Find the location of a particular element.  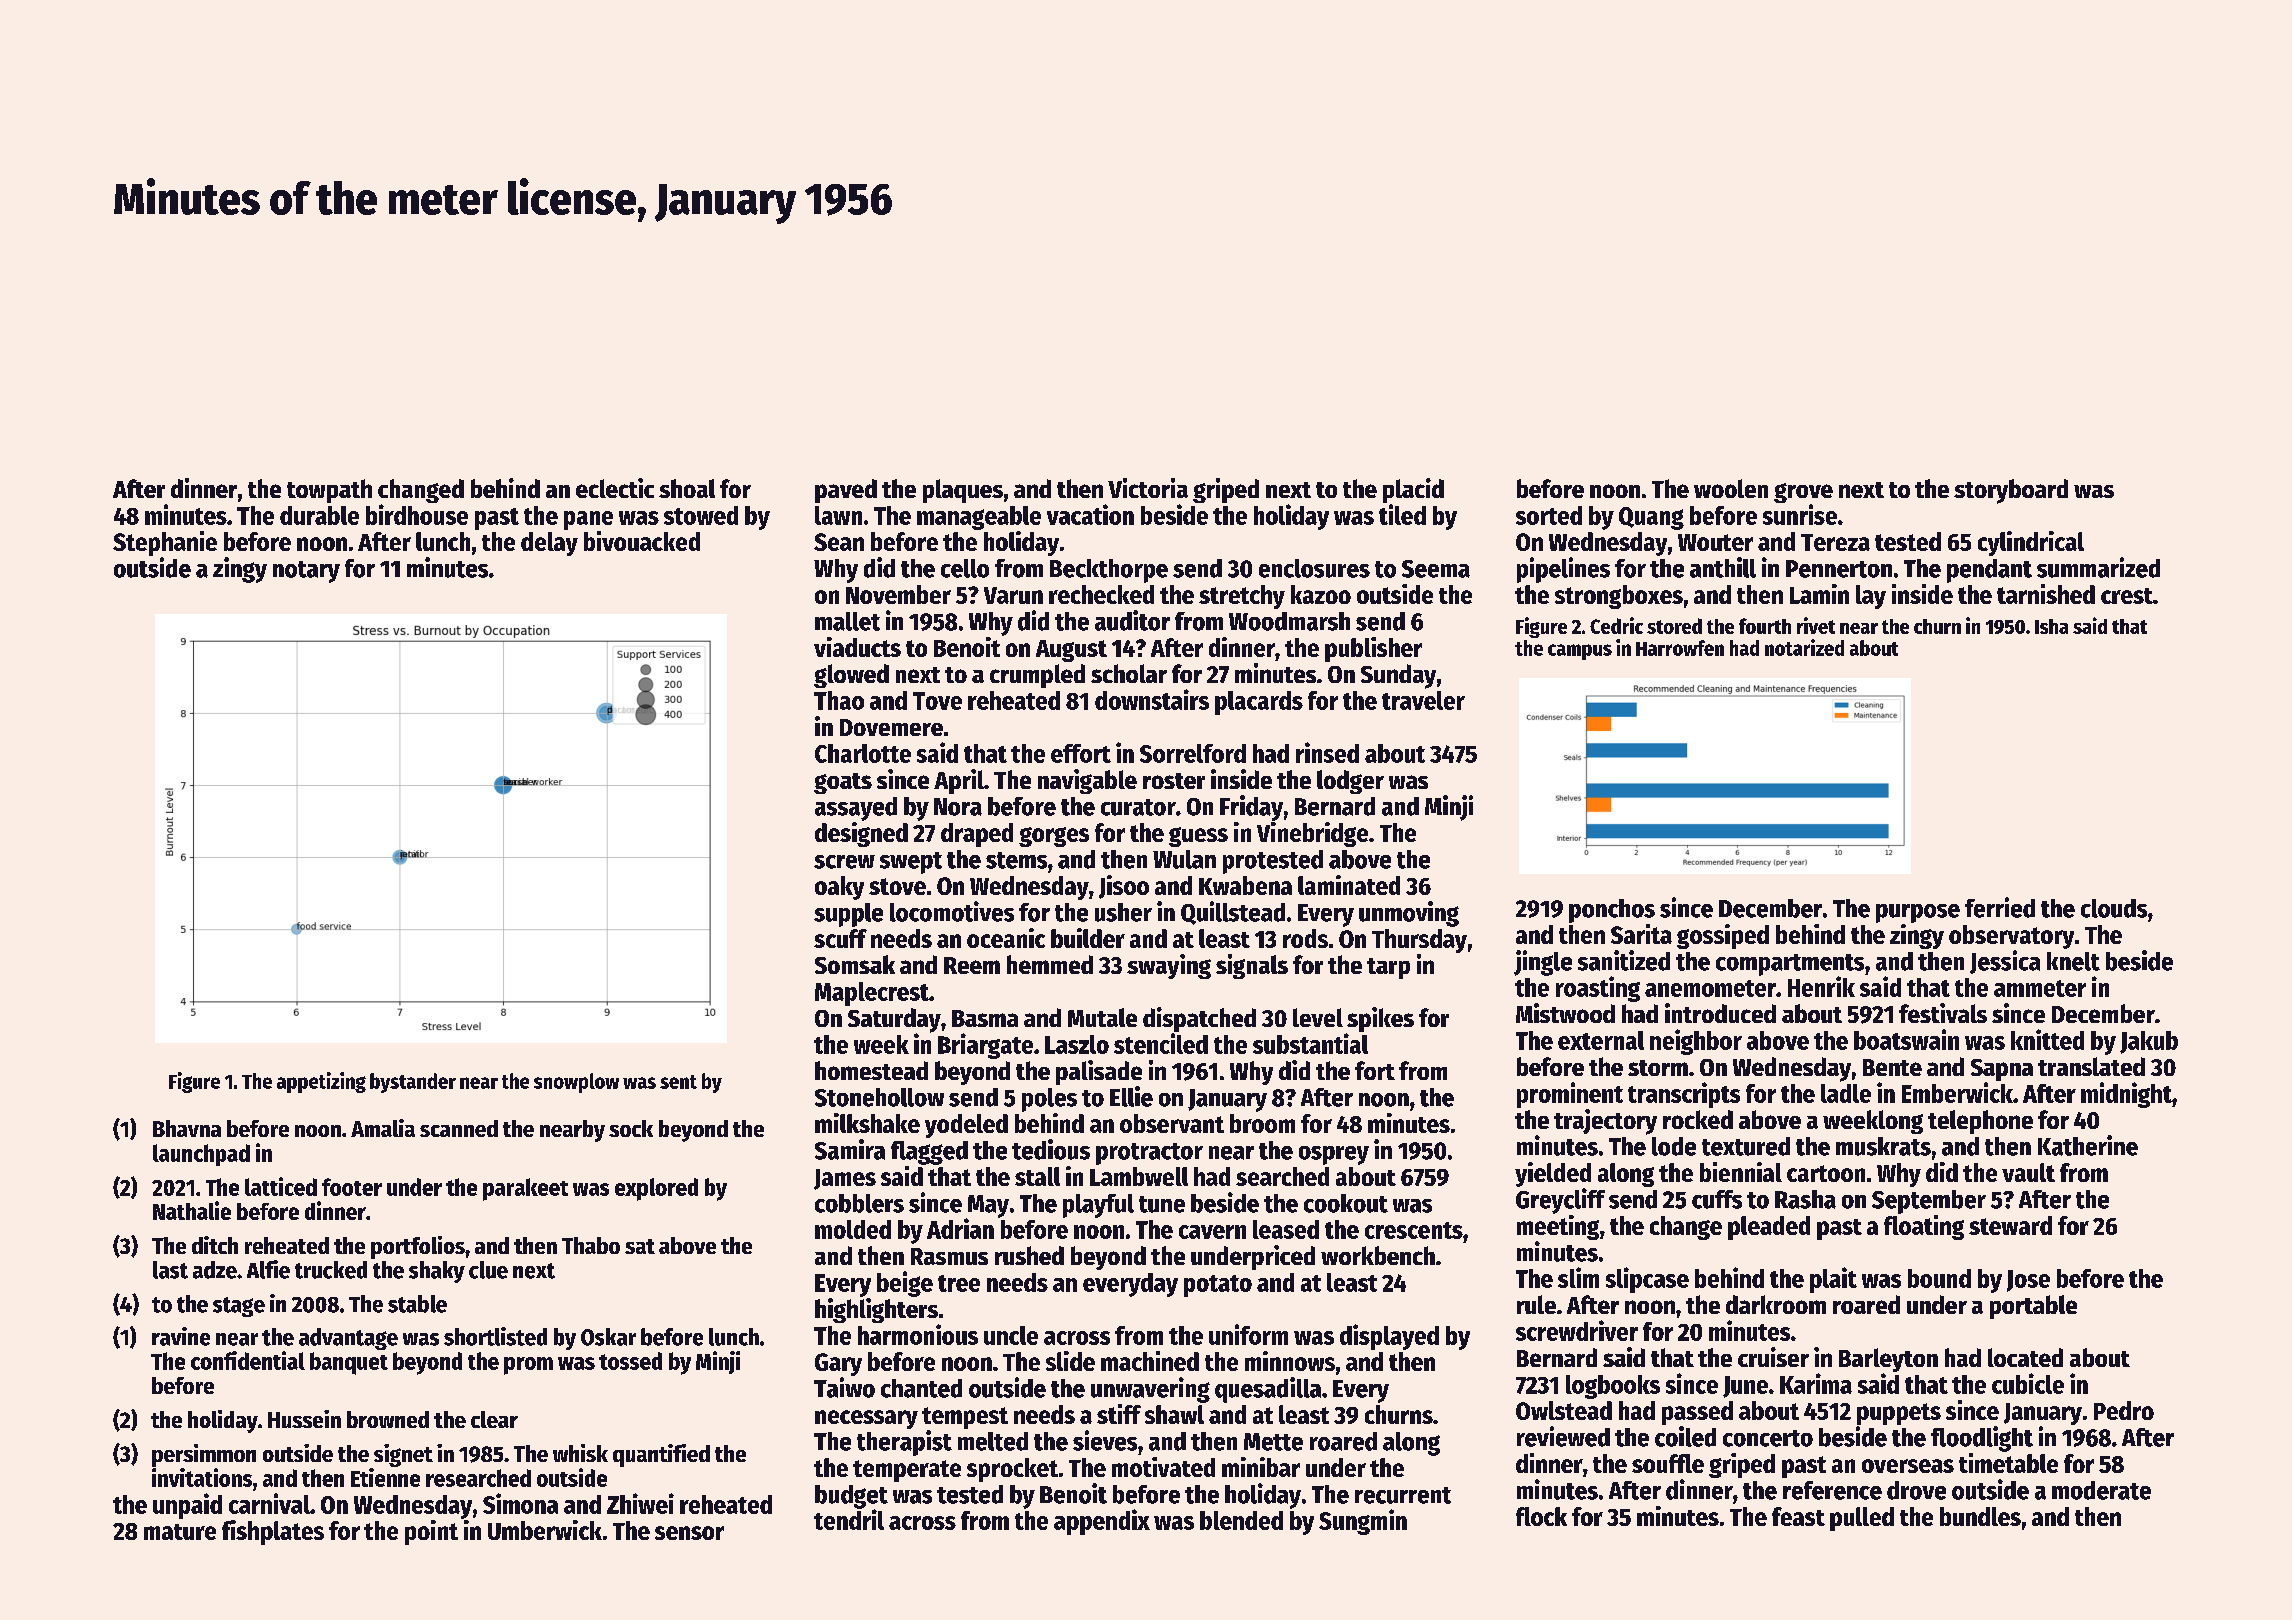

necessary is located at coordinates (866, 1419).
